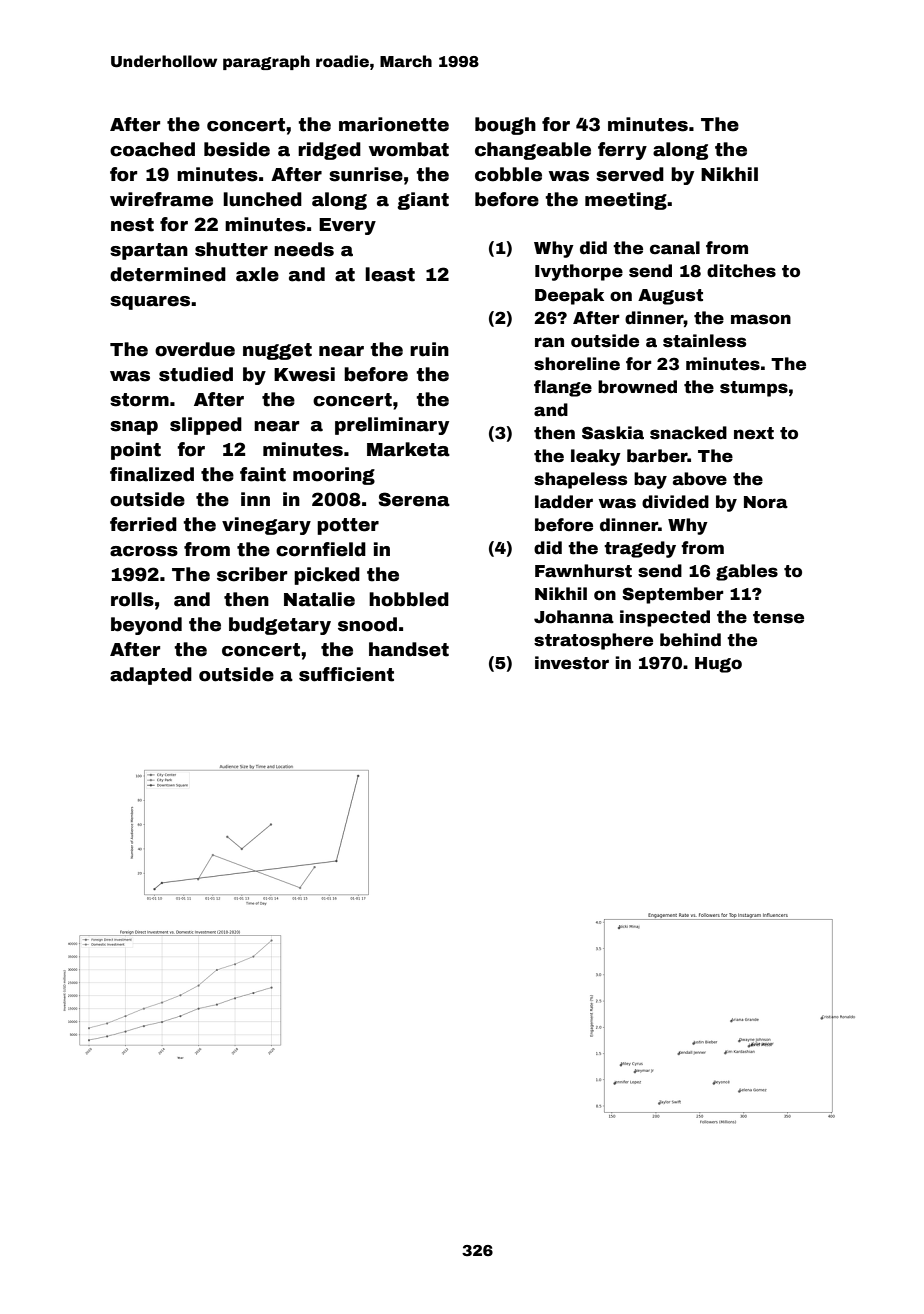  What do you see at coordinates (206, 426) in the document?
I see `slipped` at bounding box center [206, 426].
